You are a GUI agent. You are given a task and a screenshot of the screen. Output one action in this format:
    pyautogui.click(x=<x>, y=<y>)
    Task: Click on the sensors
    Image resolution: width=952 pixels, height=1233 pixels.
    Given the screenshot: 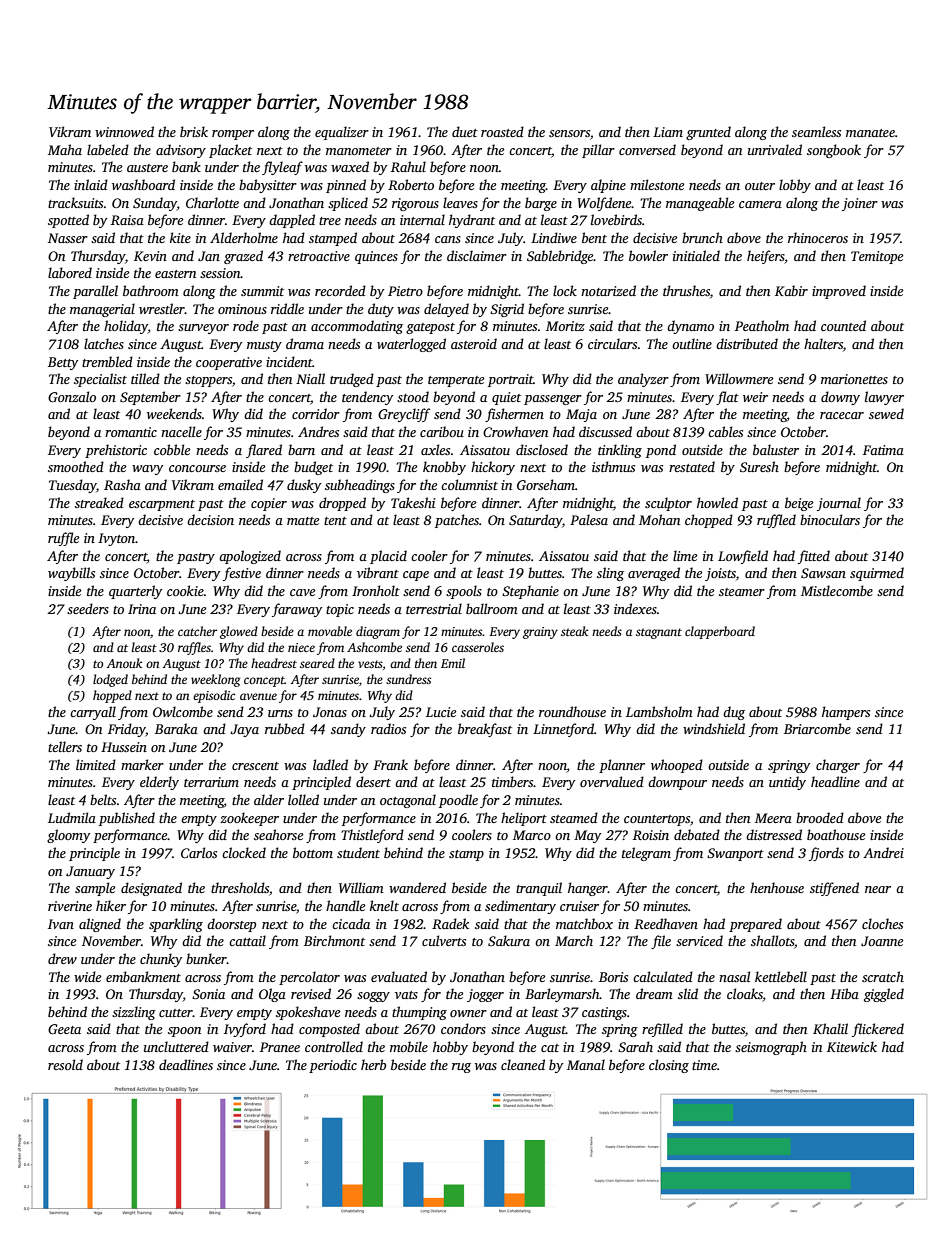 What is the action you would take?
    pyautogui.click(x=569, y=133)
